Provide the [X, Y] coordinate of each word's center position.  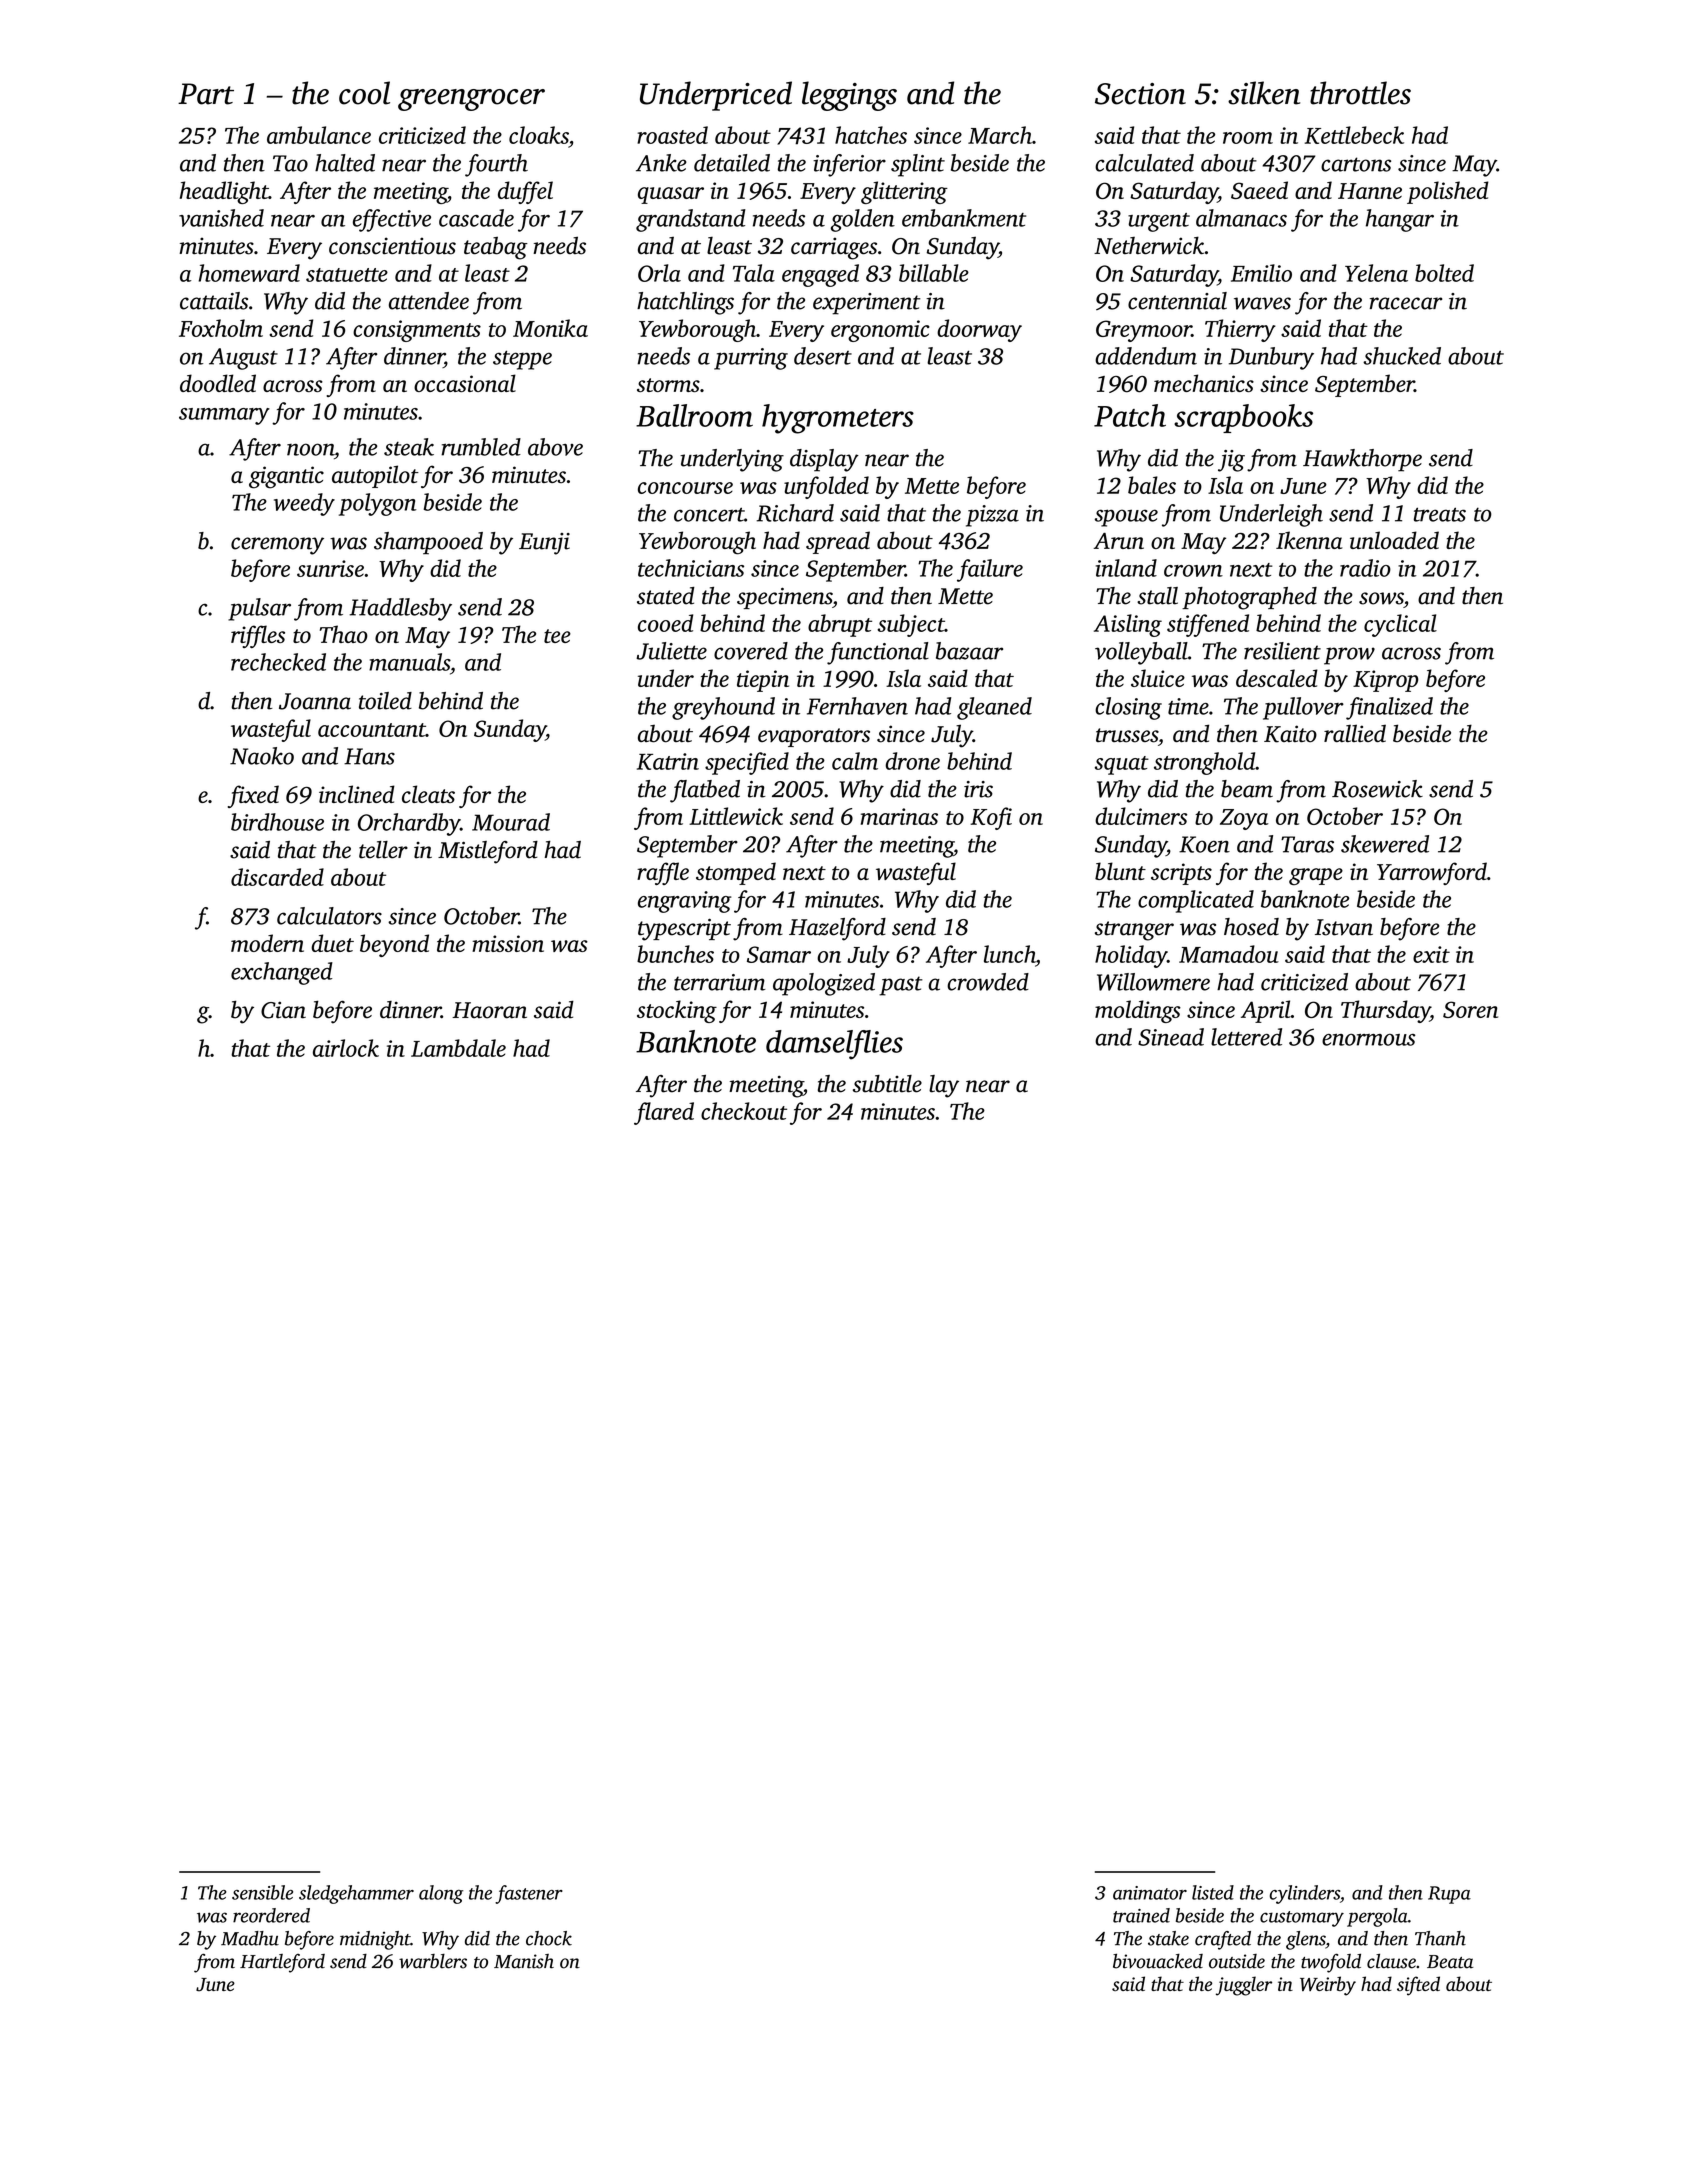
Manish [524, 1961]
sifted [1418, 1986]
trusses [1127, 735]
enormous [1369, 1039]
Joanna [315, 701]
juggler [1244, 1986]
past [901, 986]
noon [310, 449]
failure [990, 570]
